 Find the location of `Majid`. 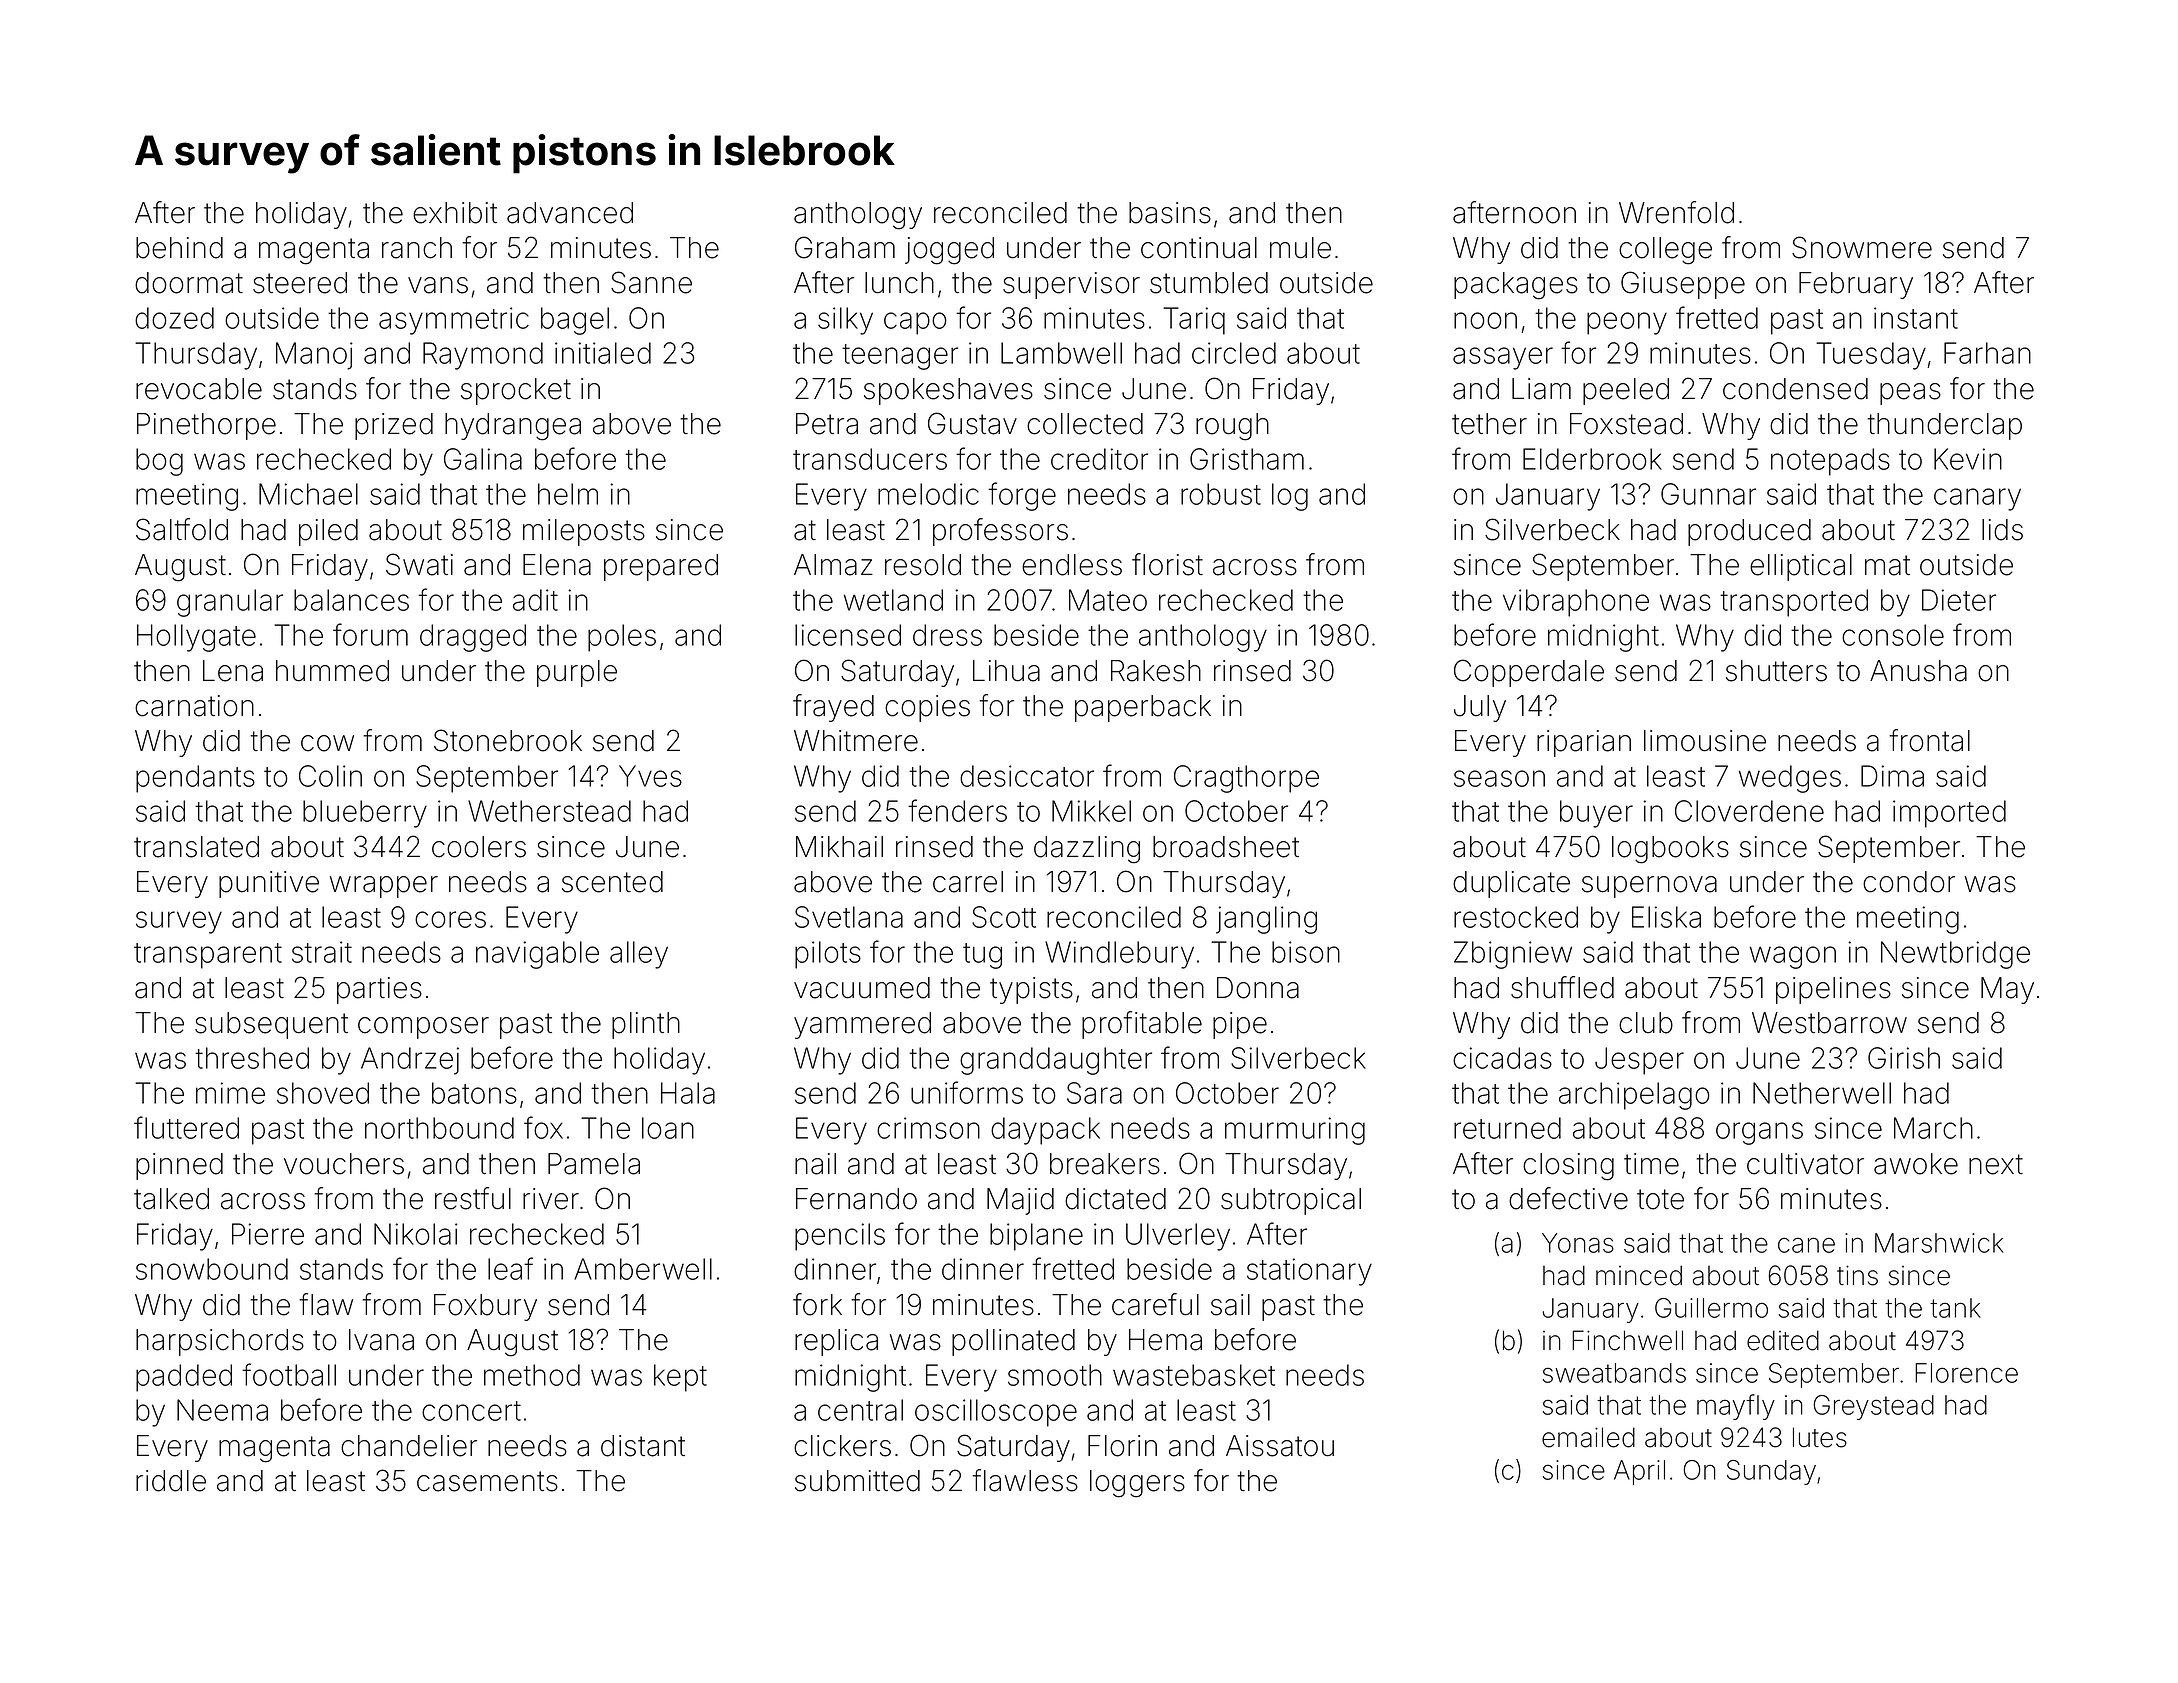

Majid is located at coordinates (1020, 1201).
